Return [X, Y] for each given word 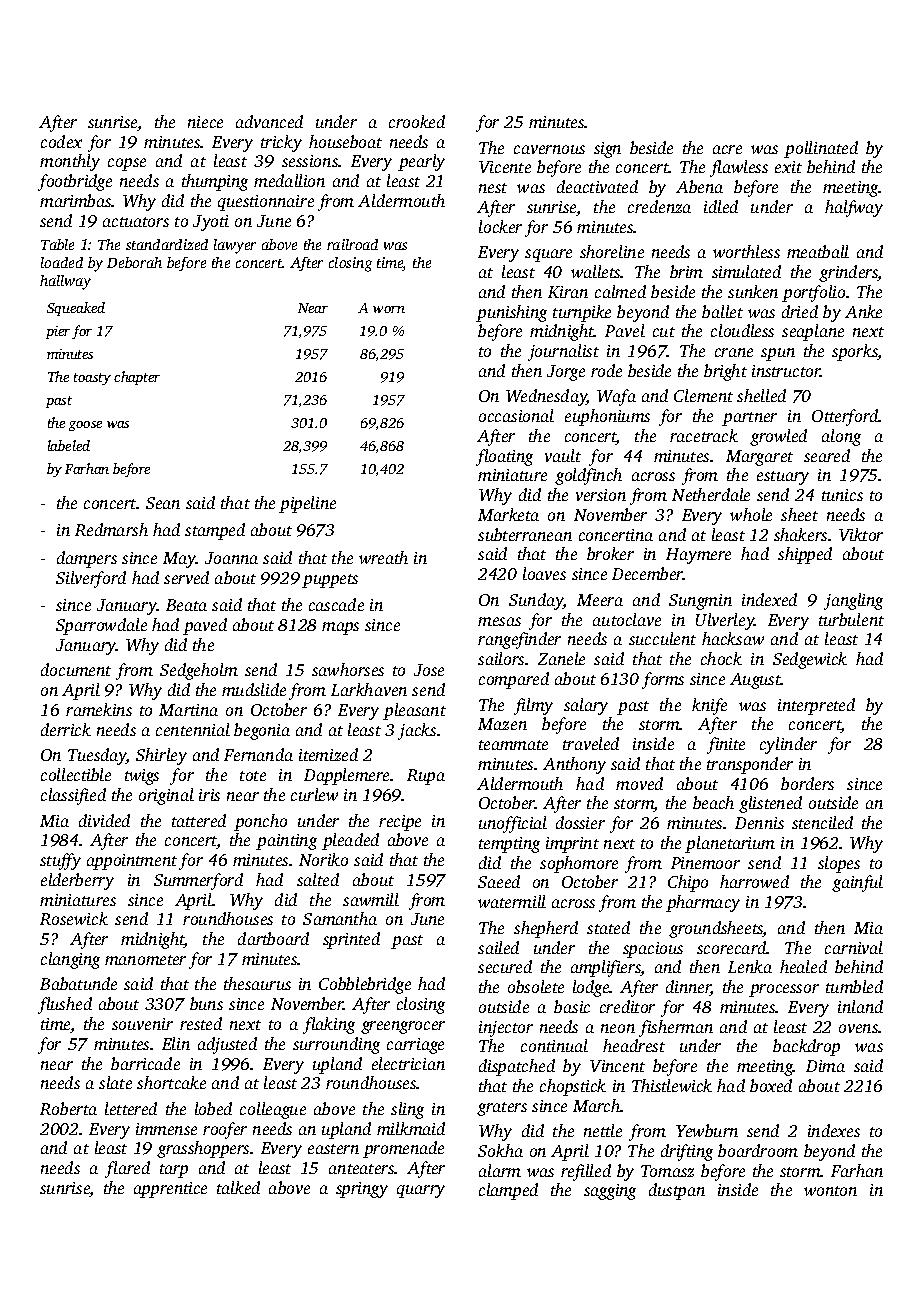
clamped [508, 1191]
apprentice [170, 1190]
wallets [596, 271]
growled [778, 437]
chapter [137, 378]
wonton [830, 1191]
